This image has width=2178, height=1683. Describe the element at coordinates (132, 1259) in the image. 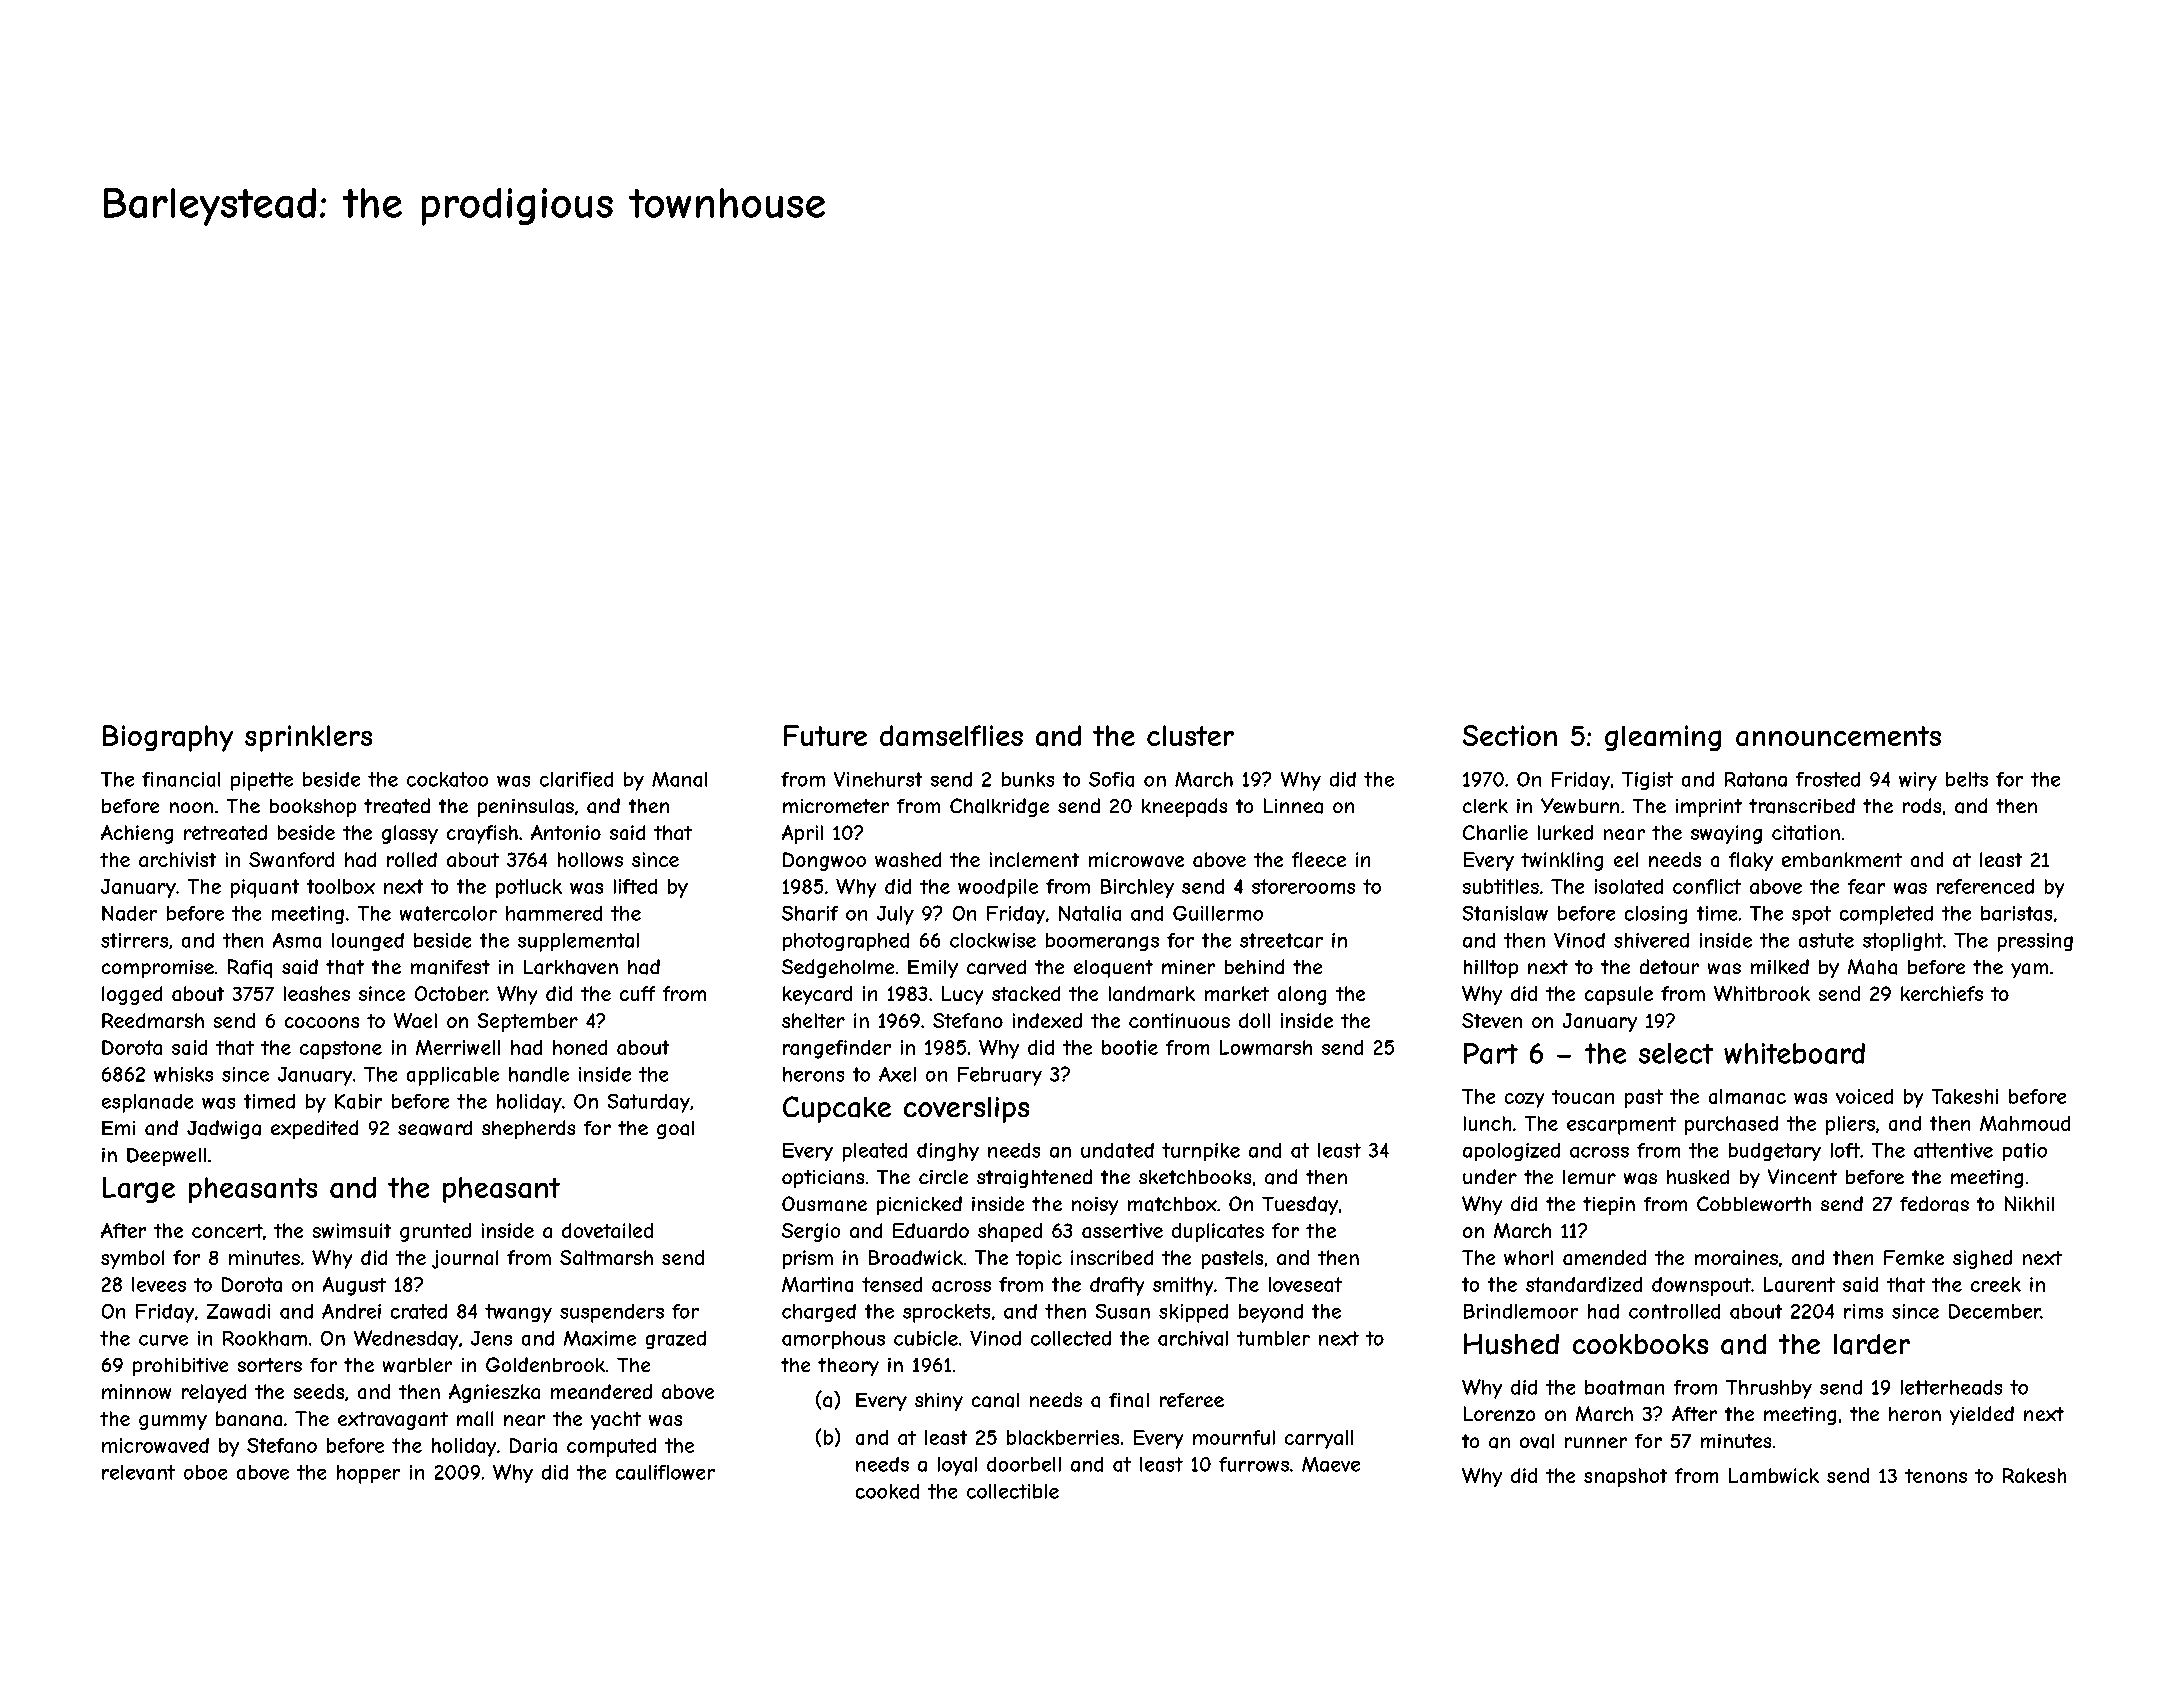

I see `symbol` at that location.
